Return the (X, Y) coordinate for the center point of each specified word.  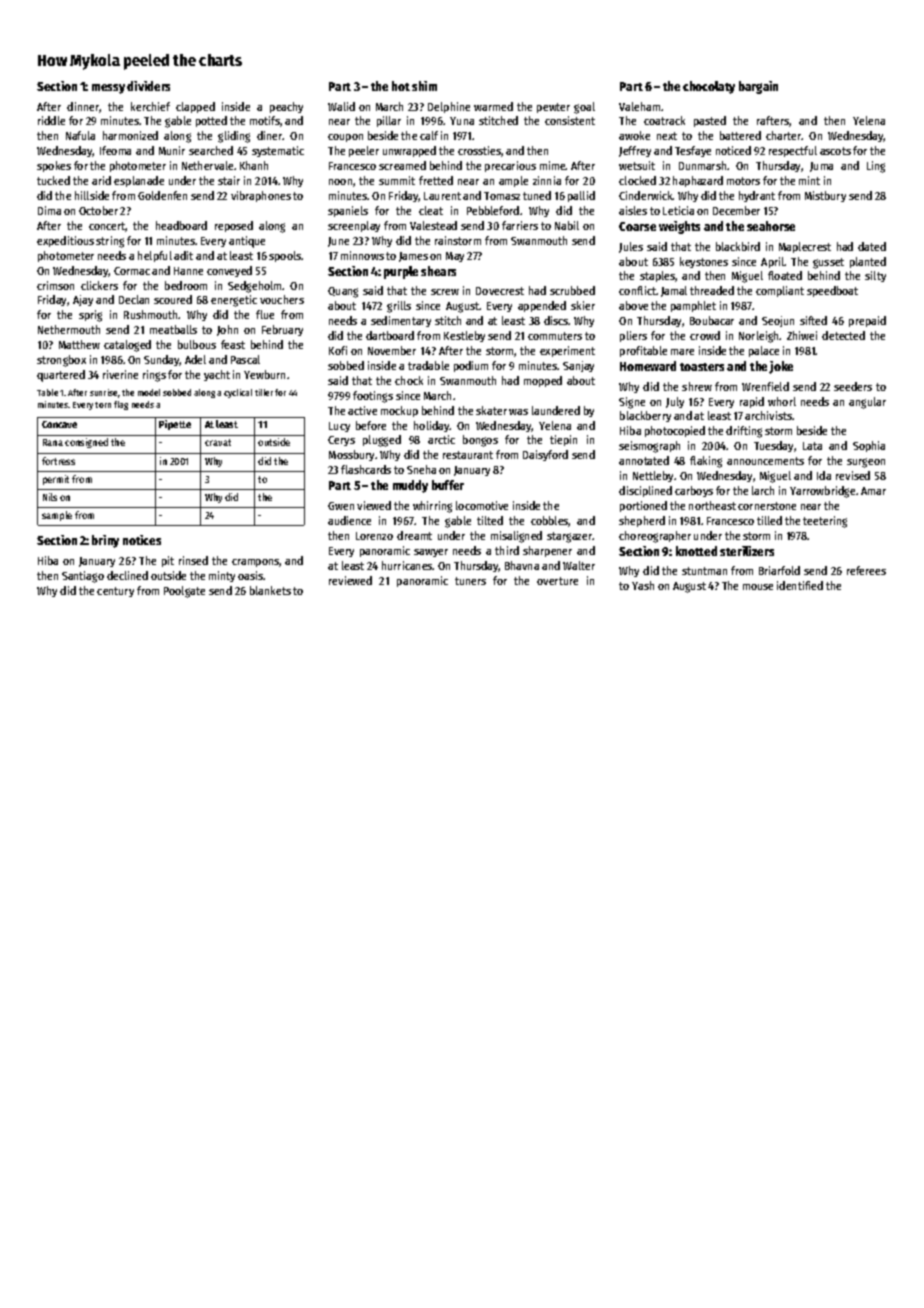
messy (108, 89)
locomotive (482, 505)
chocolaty (709, 87)
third (507, 550)
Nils (50, 497)
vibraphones (261, 196)
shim (424, 86)
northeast (712, 505)
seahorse (771, 226)
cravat (218, 442)
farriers (520, 225)
